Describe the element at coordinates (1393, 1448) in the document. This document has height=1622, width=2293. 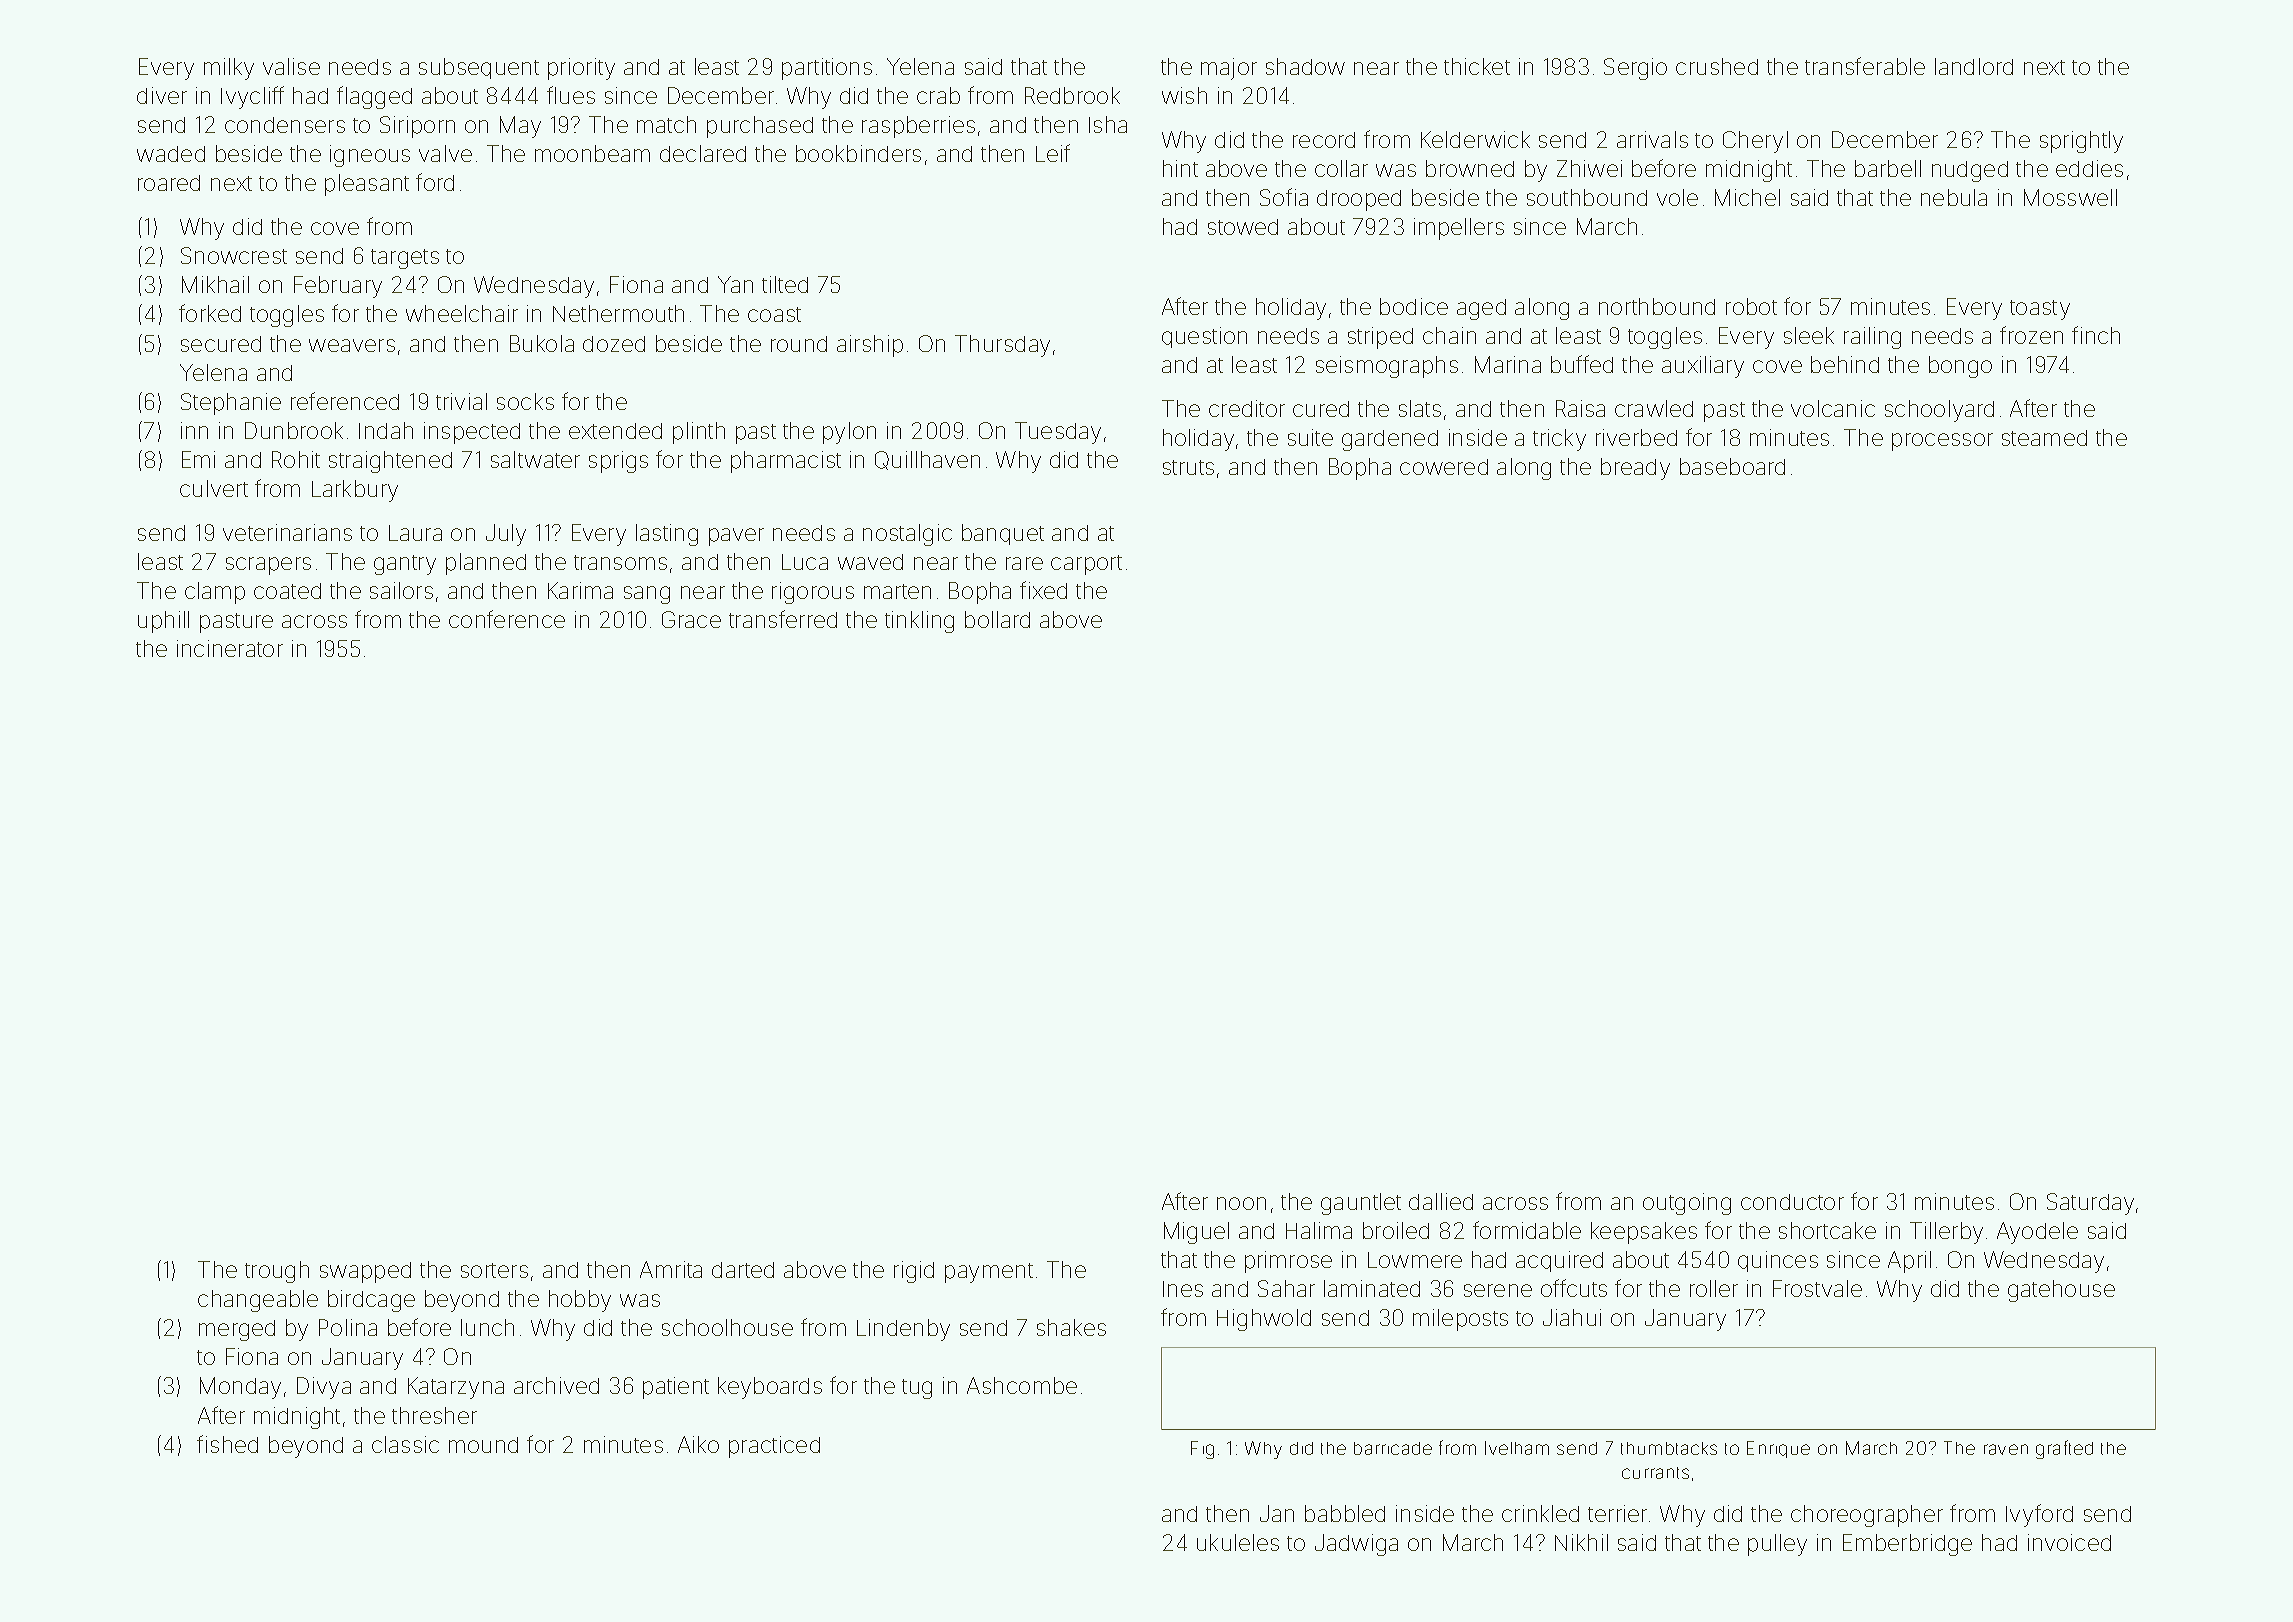
I see `barricade` at that location.
